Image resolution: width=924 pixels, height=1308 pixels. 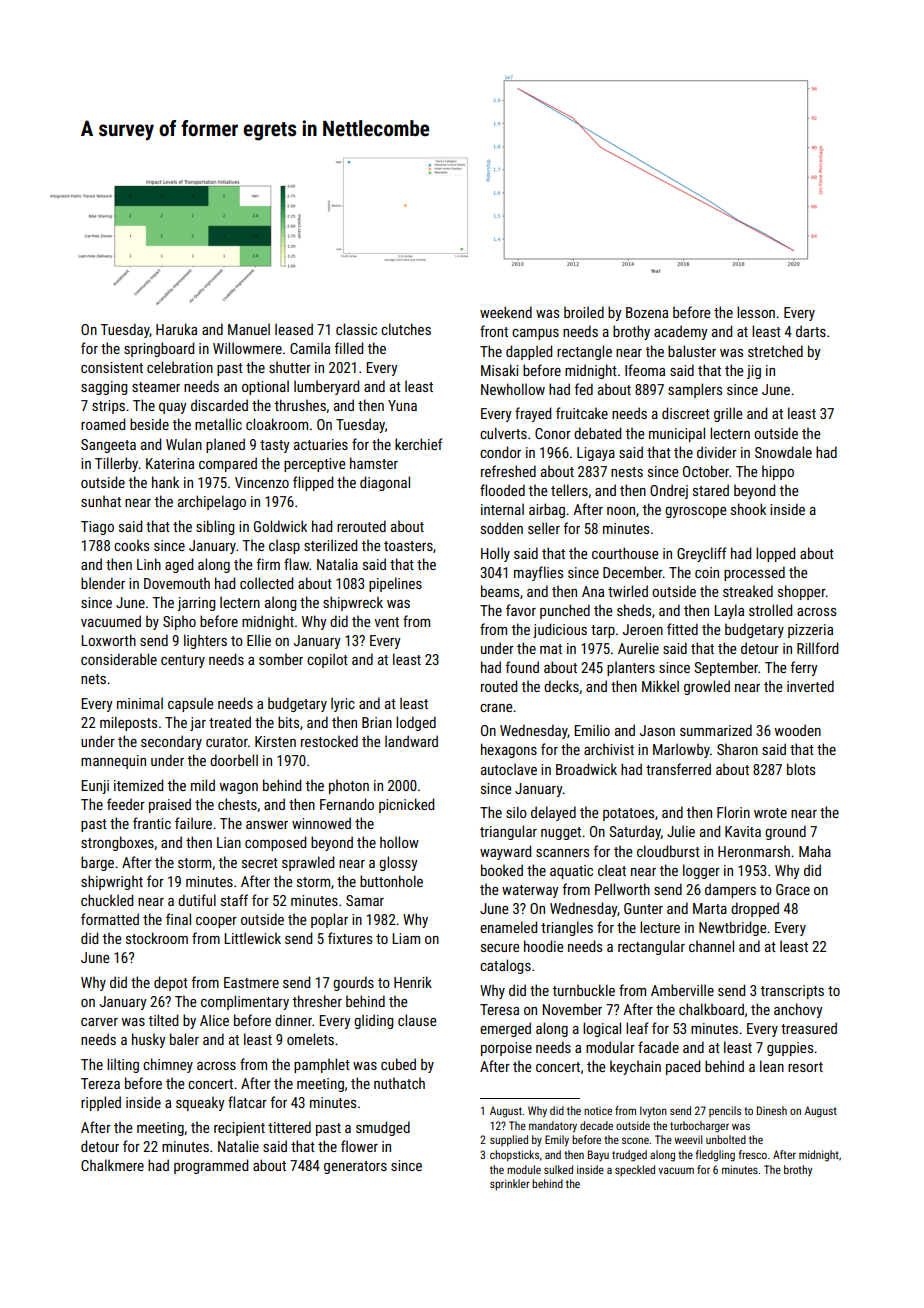 What do you see at coordinates (179, 565) in the document?
I see `aged` at bounding box center [179, 565].
